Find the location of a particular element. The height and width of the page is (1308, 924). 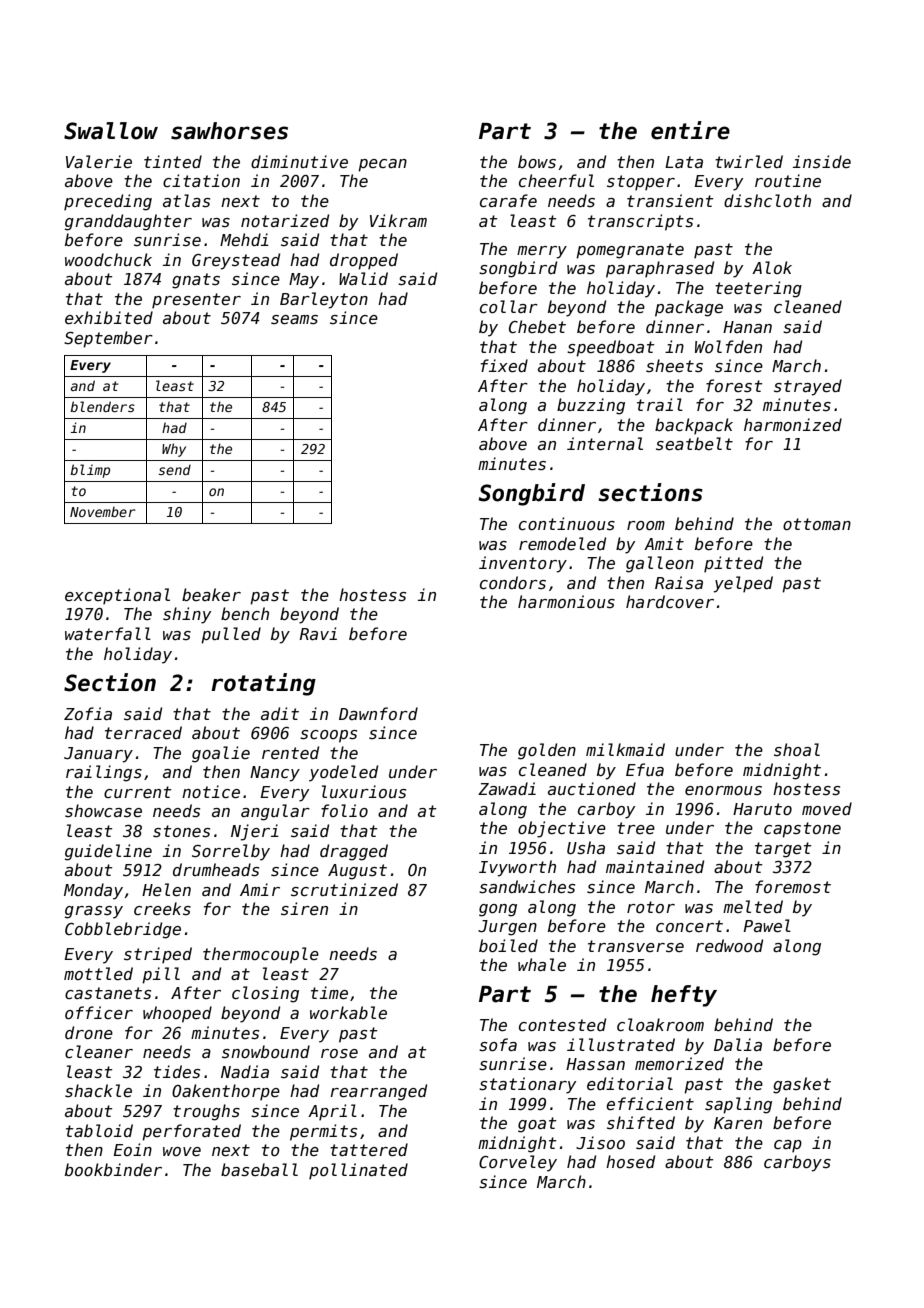

contested is located at coordinates (562, 1025).
